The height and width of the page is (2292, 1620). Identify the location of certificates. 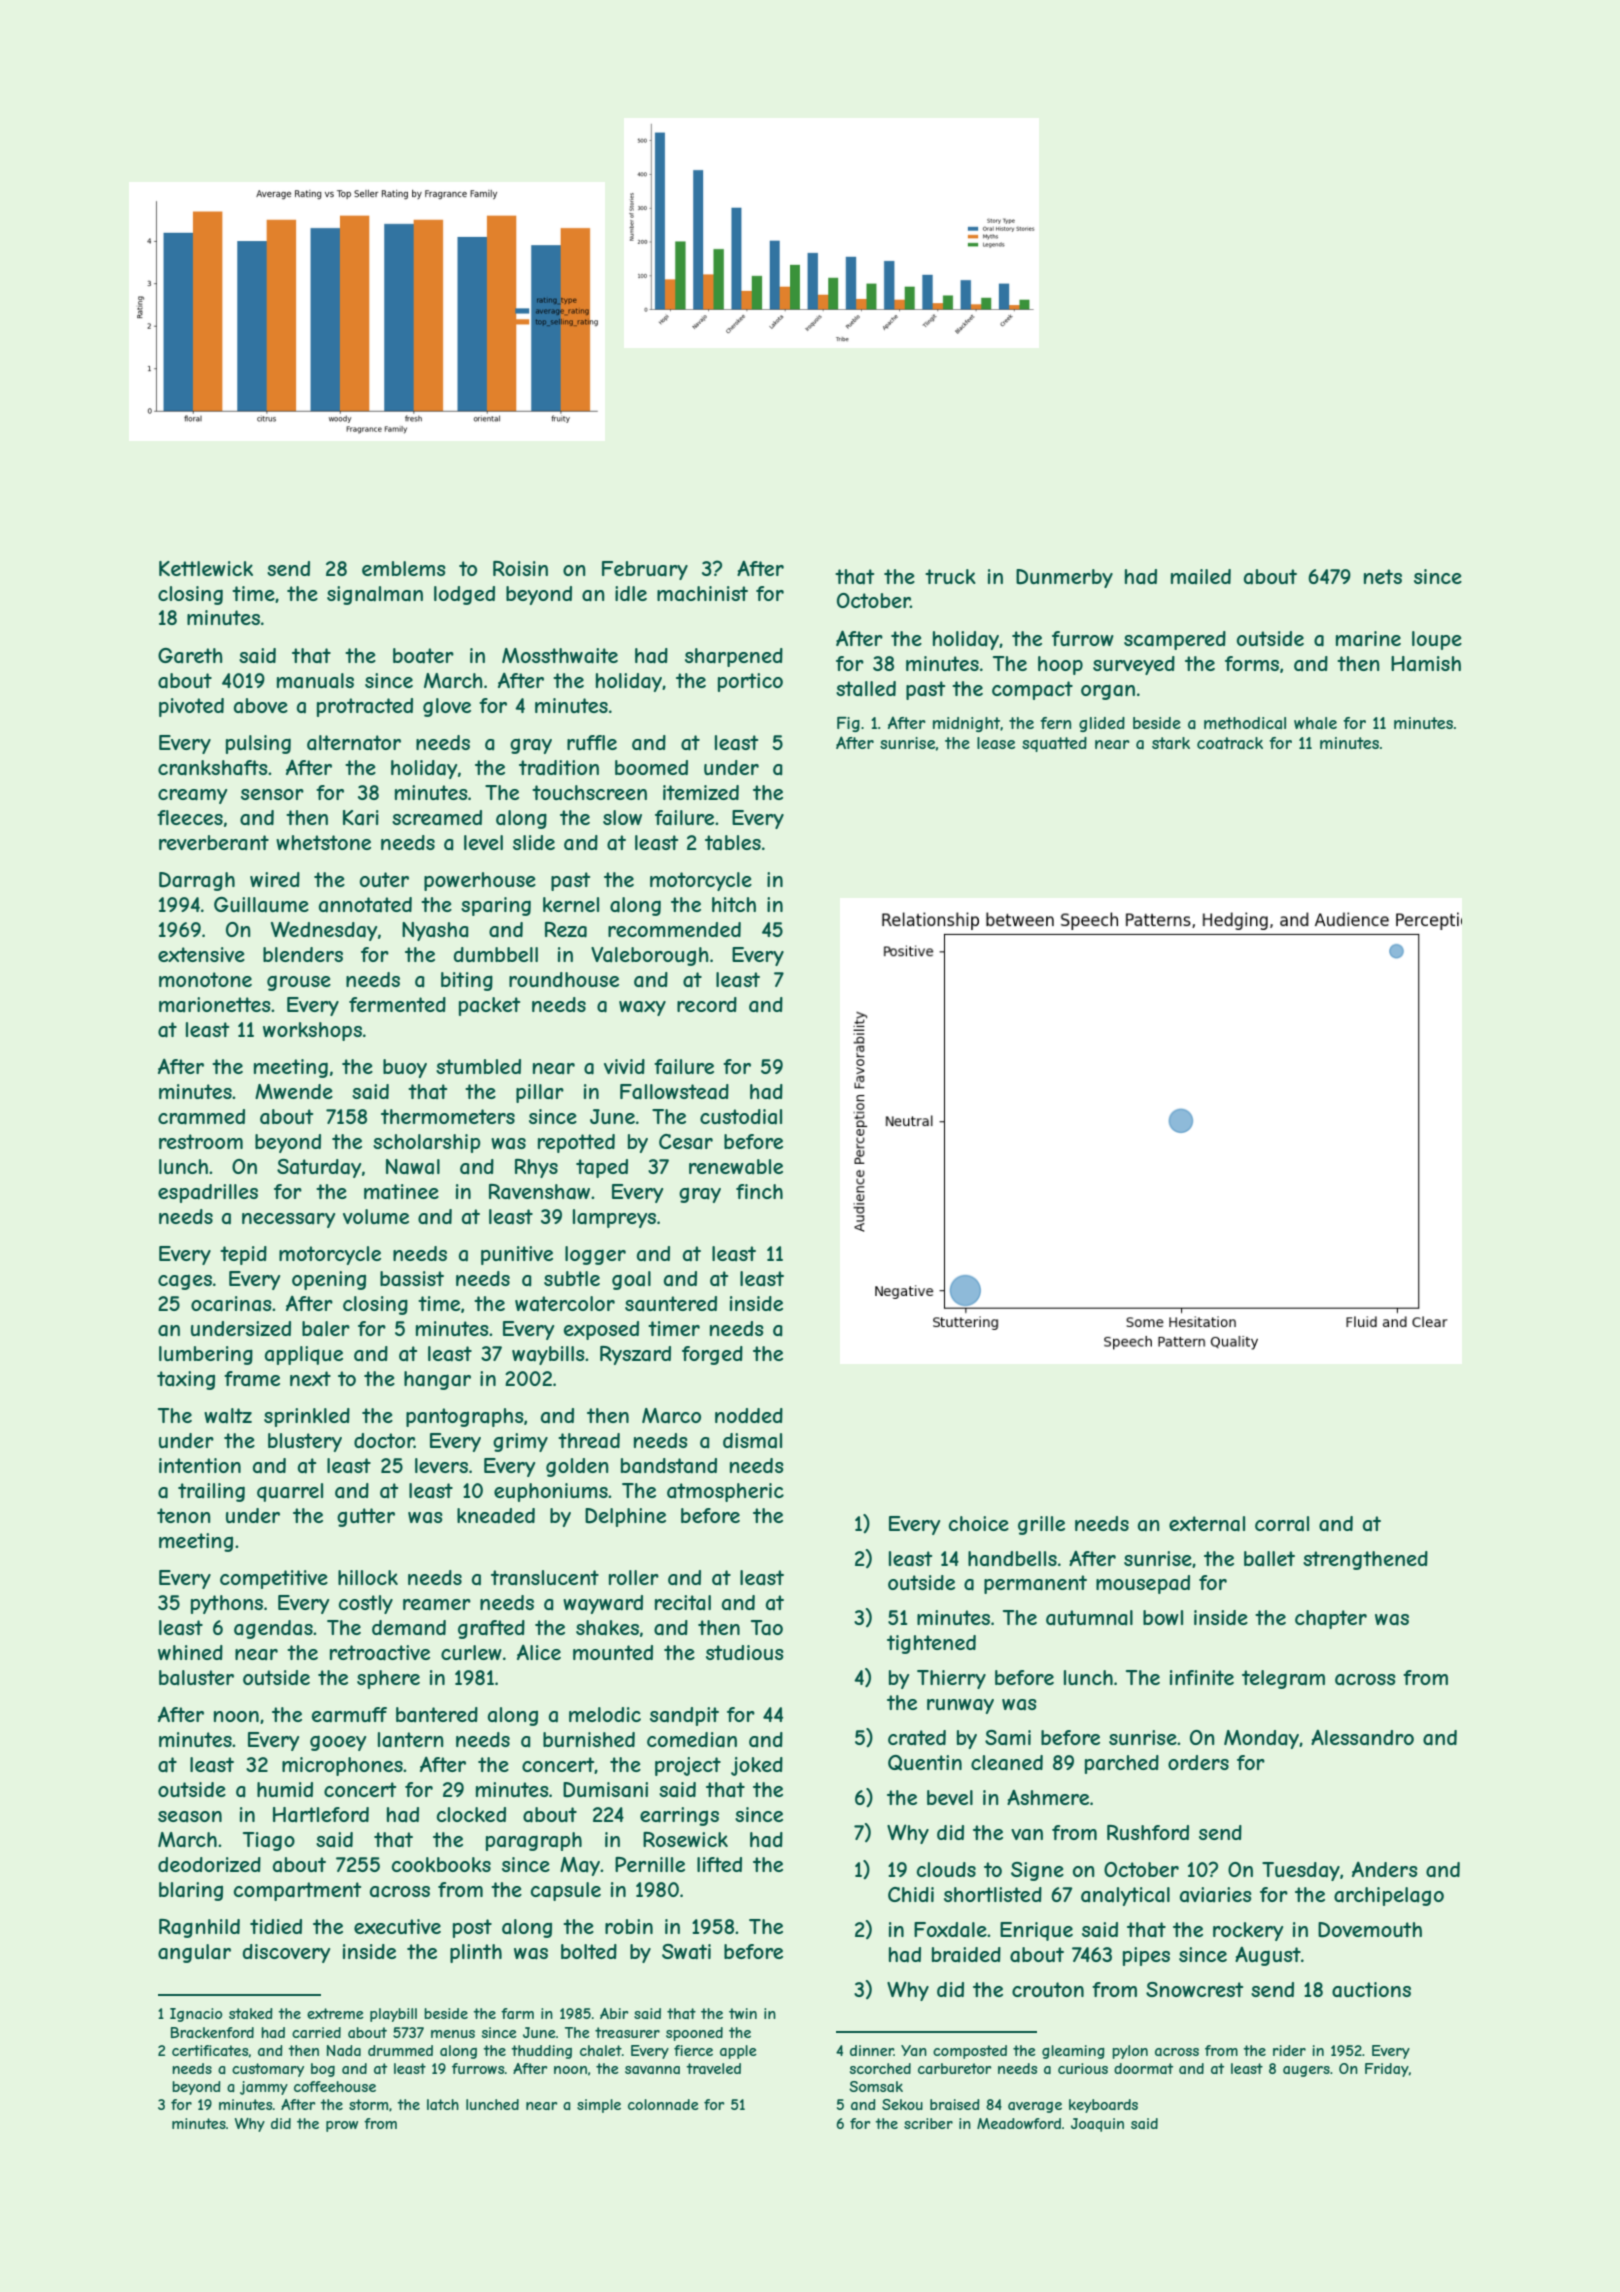
(210, 2050).
